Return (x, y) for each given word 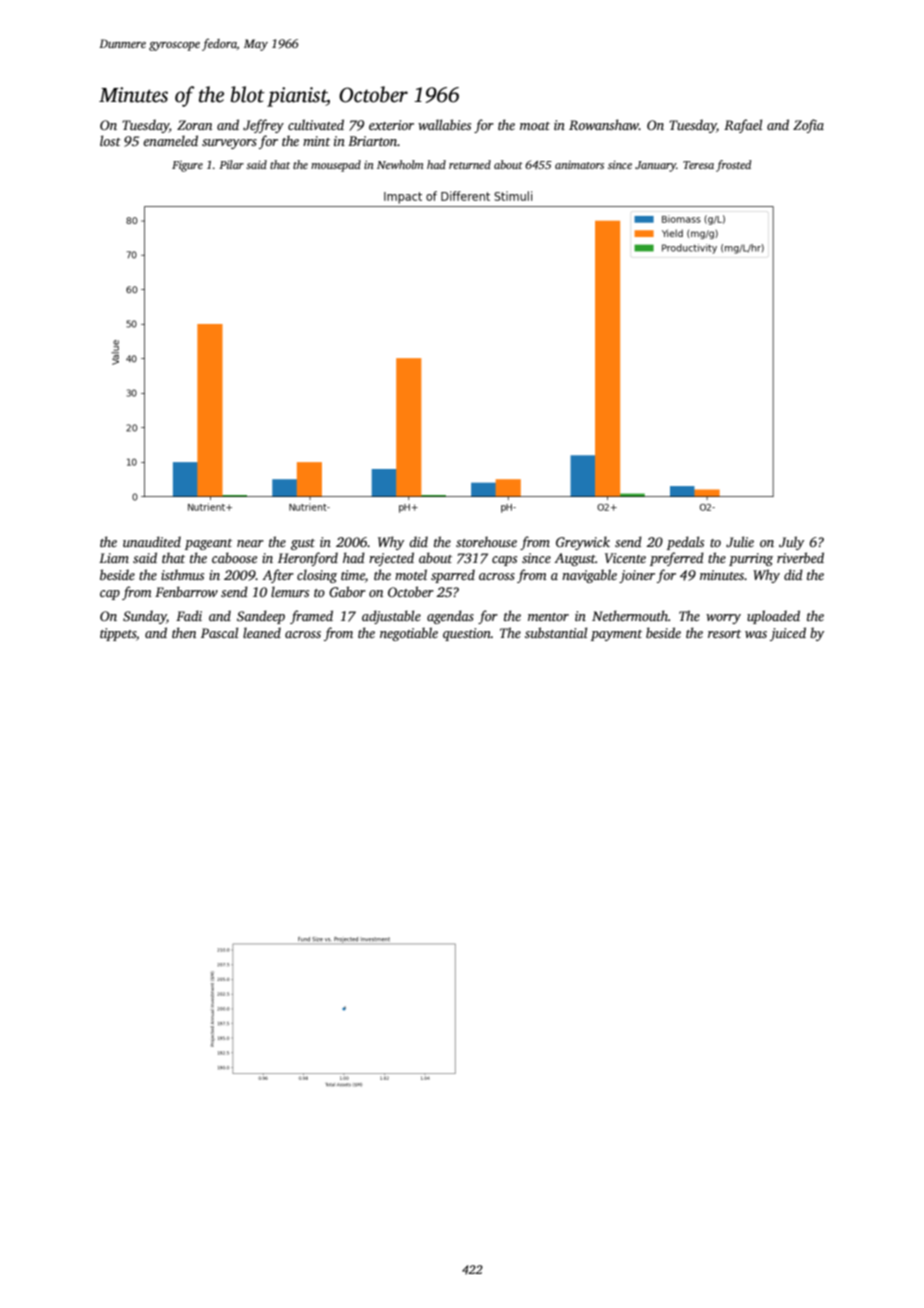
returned (470, 164)
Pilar (231, 164)
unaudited (152, 541)
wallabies (444, 124)
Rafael (743, 126)
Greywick (583, 543)
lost (110, 140)
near (250, 543)
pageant (208, 544)
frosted (733, 166)
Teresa (698, 165)
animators (579, 165)
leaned (262, 632)
